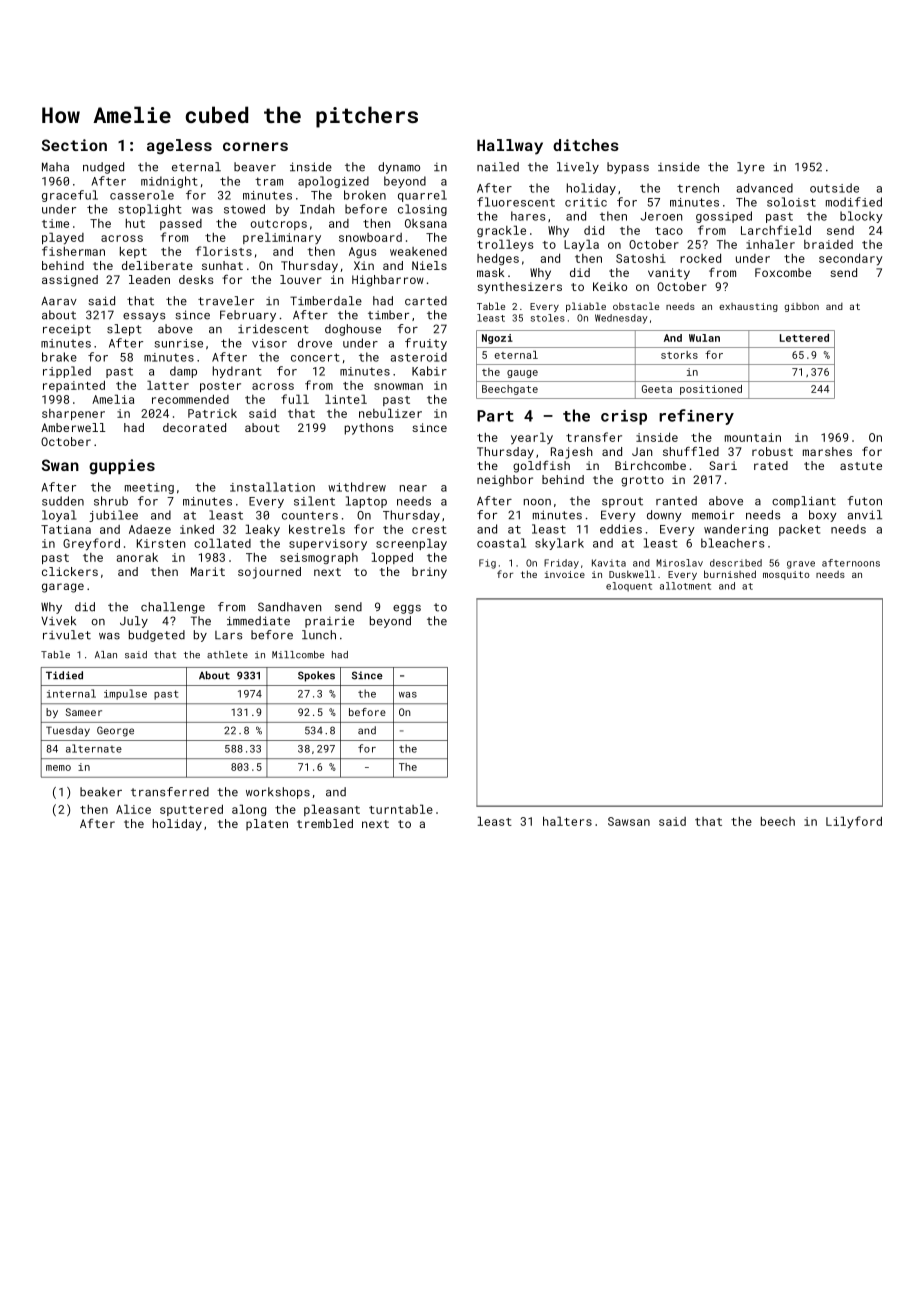 The width and height of the screenshot is (924, 1308). Describe the element at coordinates (804, 338) in the screenshot. I see `Lettered` at that location.
